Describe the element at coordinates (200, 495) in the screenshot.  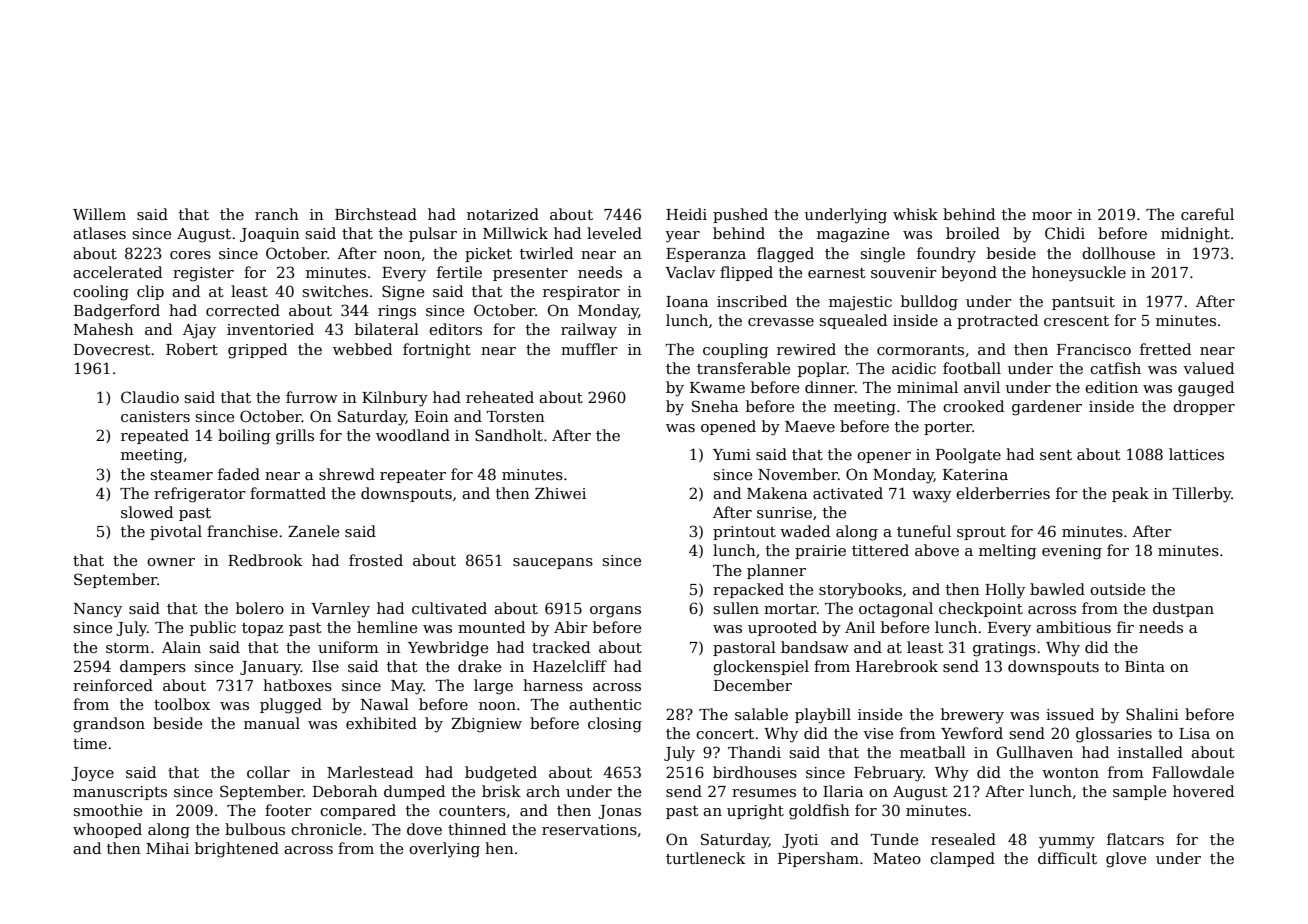
I see `refrigerator` at that location.
